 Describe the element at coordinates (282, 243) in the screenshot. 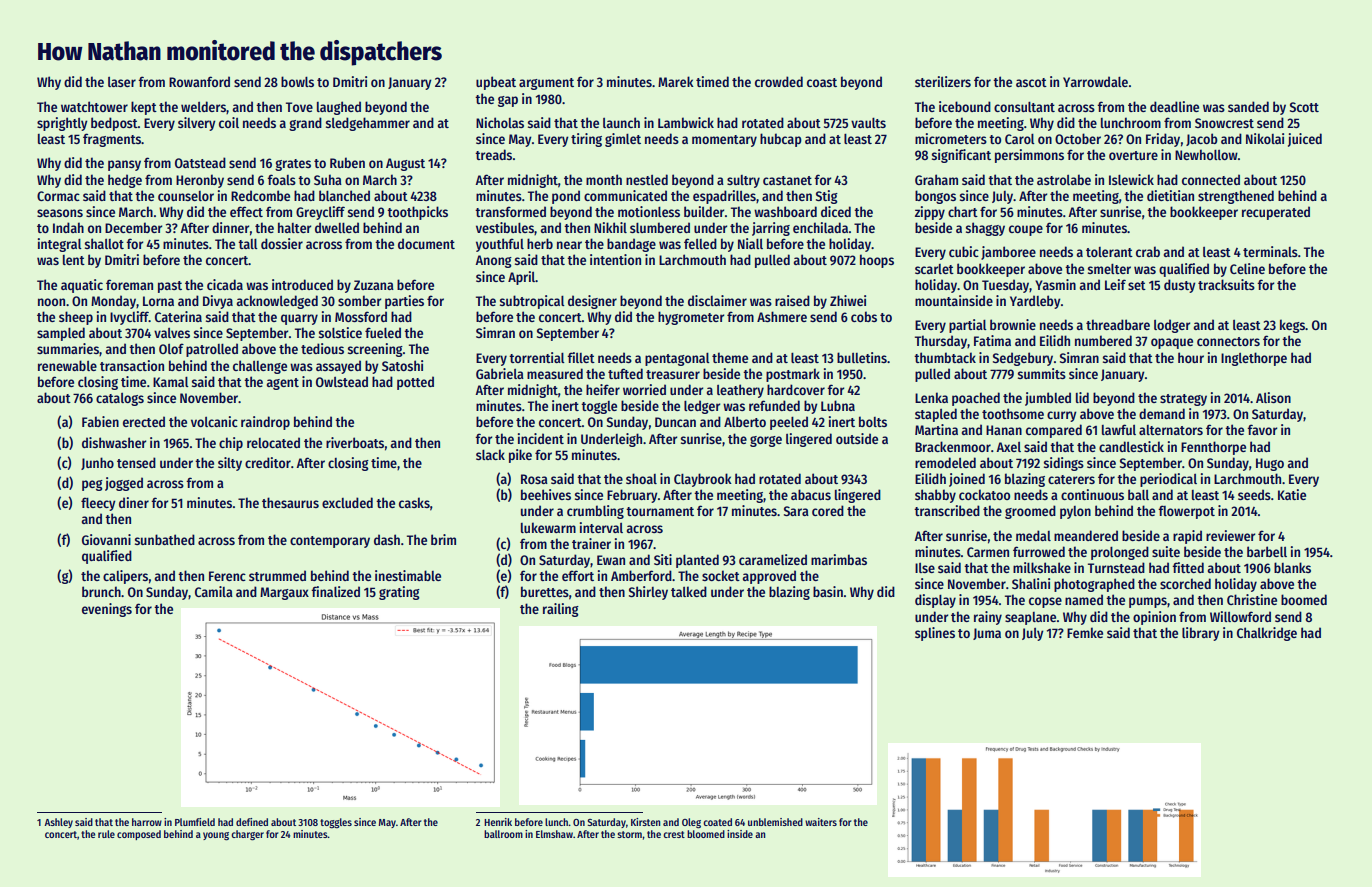

I see `dossier` at that location.
